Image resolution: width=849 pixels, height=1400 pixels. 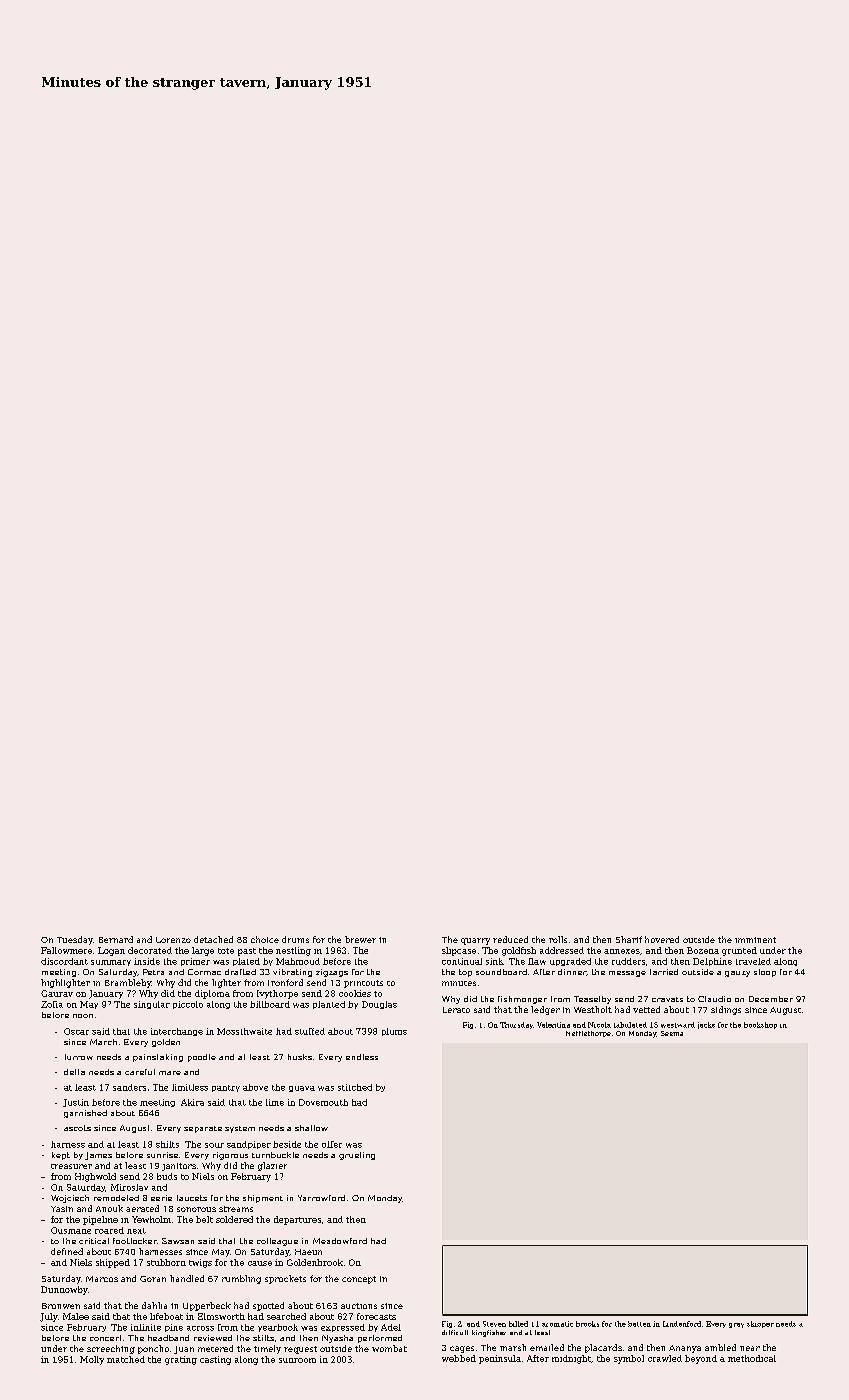 What do you see at coordinates (116, 939) in the screenshot?
I see `Bernard` at bounding box center [116, 939].
